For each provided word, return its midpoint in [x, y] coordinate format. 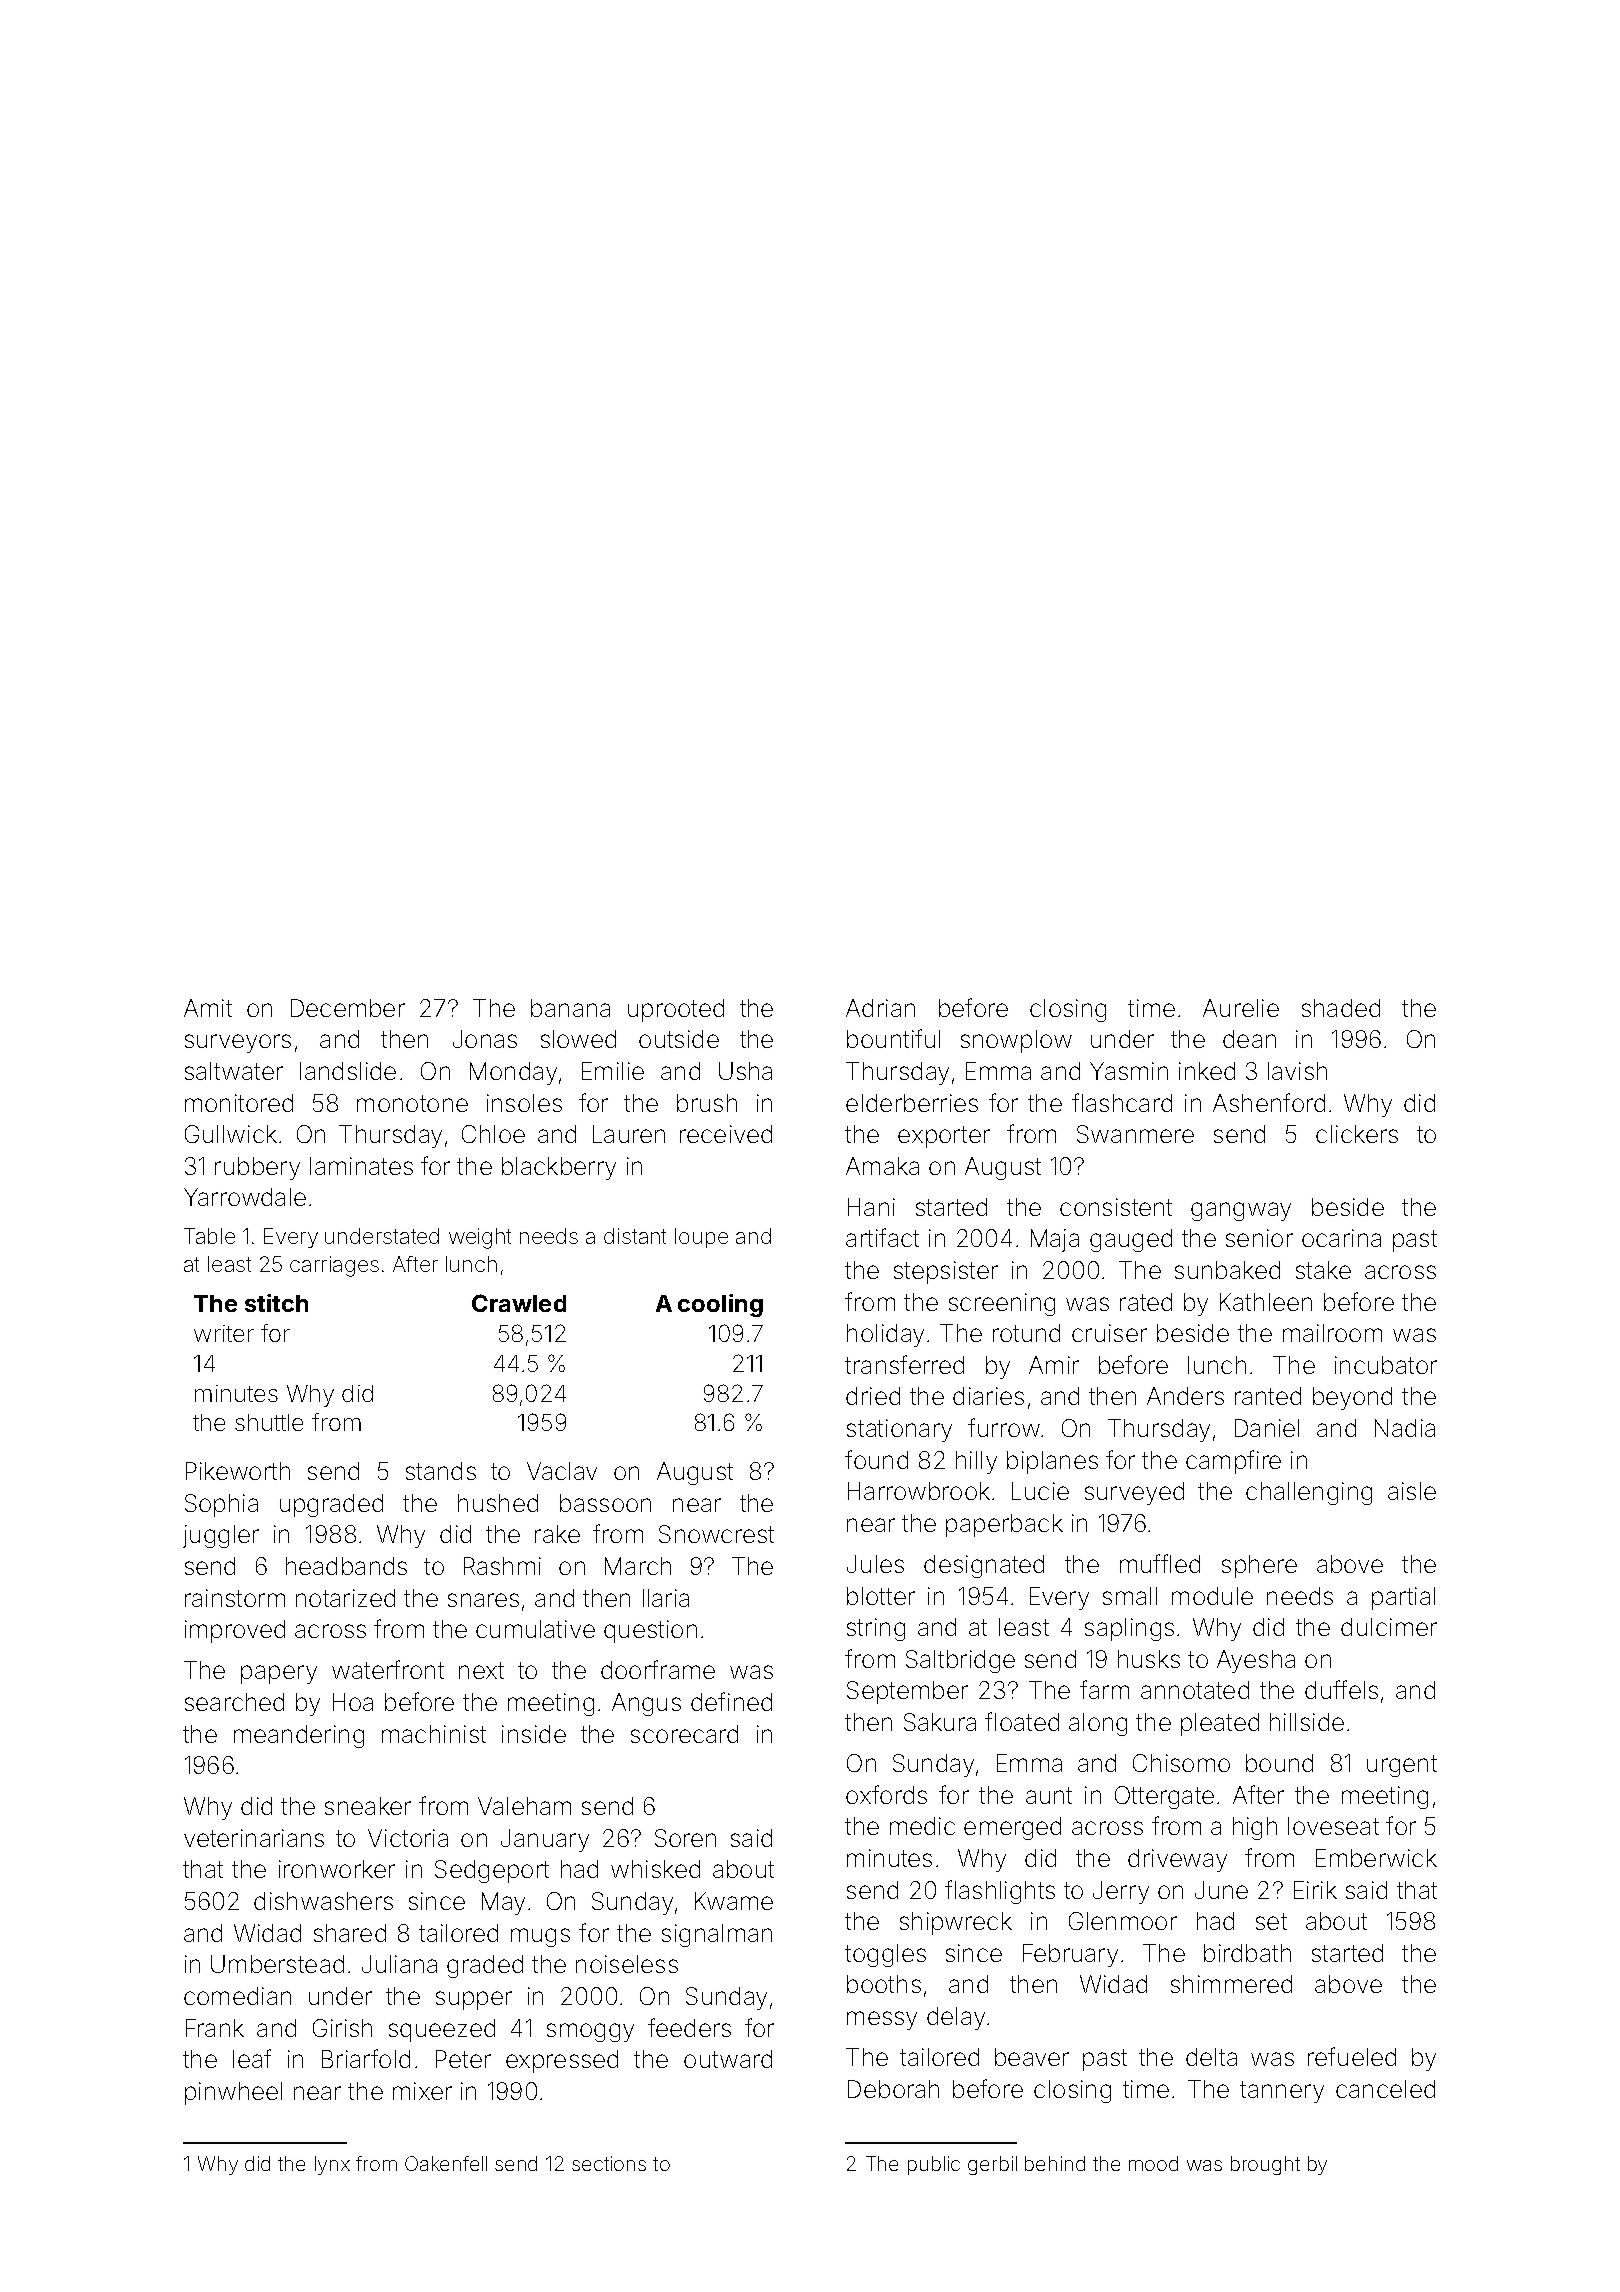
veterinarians [254, 1838]
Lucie [1040, 1491]
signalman [717, 1935]
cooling [720, 1305]
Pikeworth [238, 1471]
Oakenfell [446, 2163]
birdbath [1247, 1953]
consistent [1116, 1207]
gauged [1131, 1240]
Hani [871, 1207]
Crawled [519, 1303]
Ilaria [666, 1598]
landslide [348, 1071]
